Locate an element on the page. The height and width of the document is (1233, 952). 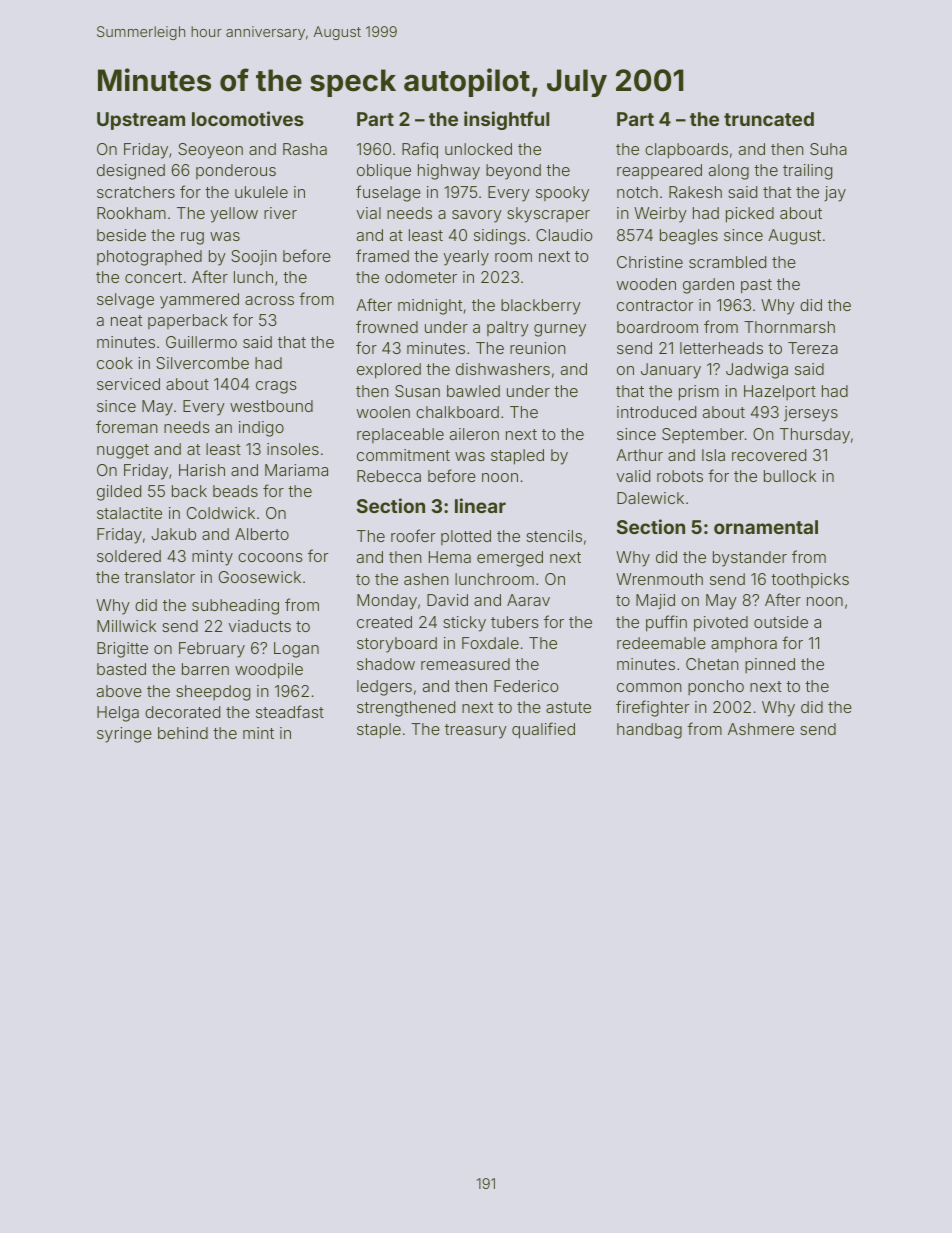
Upstream is located at coordinates (141, 121).
